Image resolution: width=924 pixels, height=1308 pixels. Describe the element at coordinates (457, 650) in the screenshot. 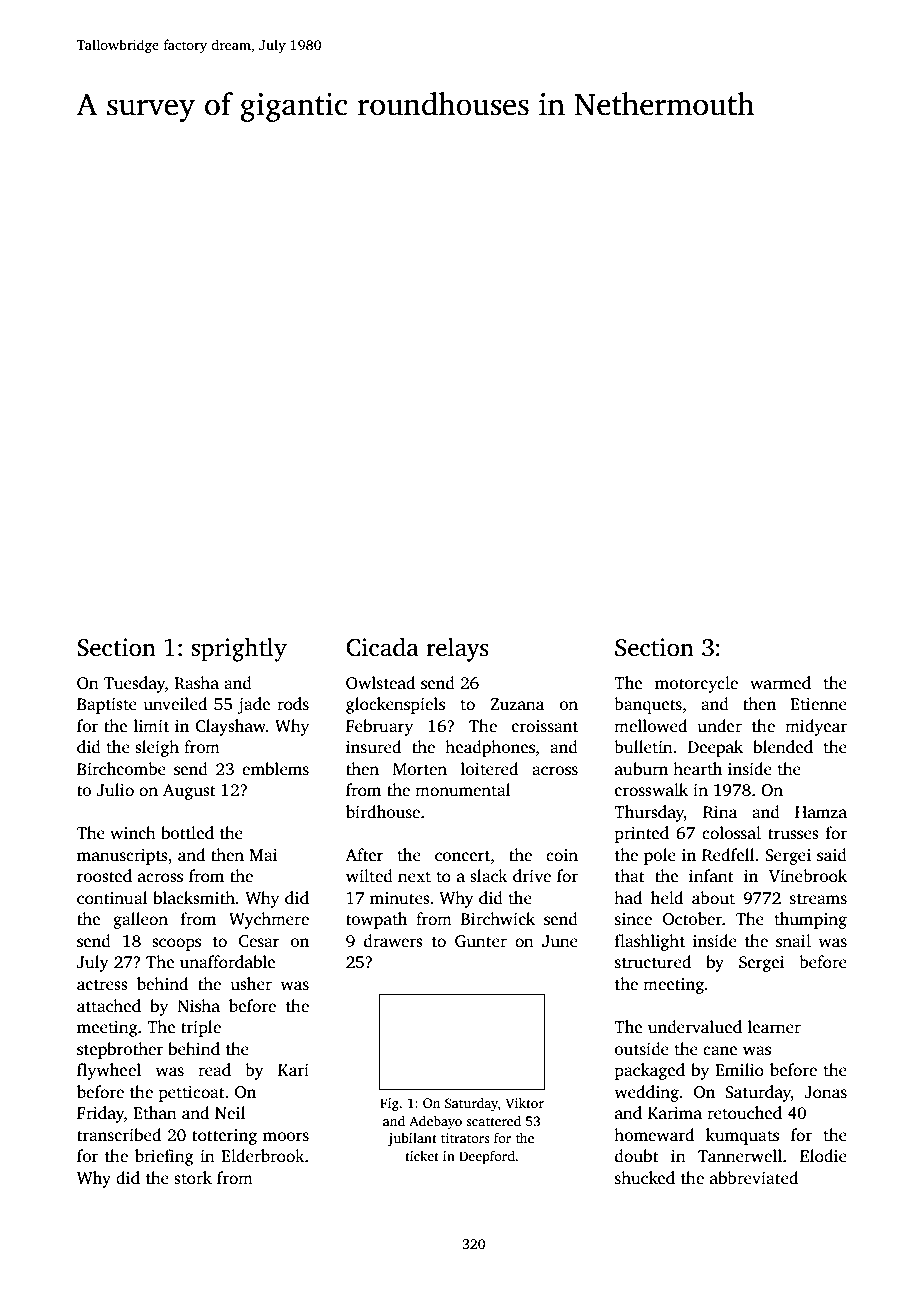

I see `relays` at that location.
